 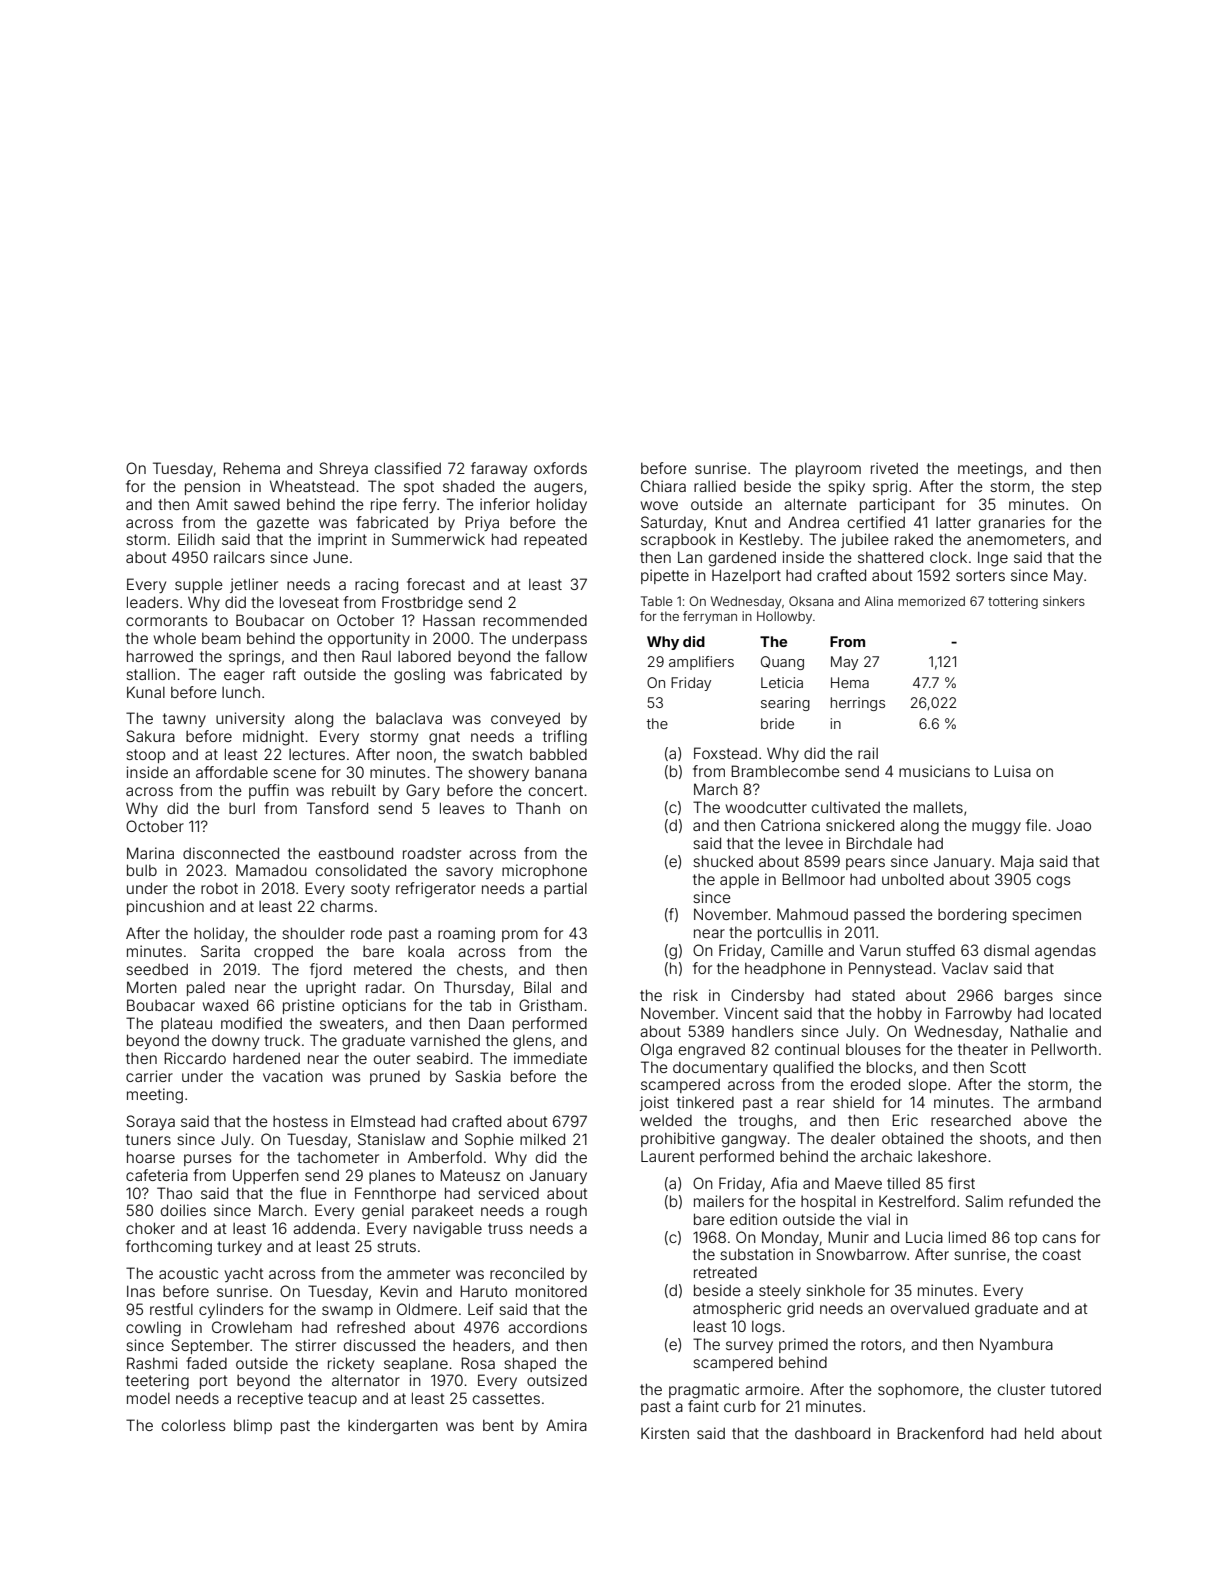 I want to click on outer, so click(x=392, y=1058).
